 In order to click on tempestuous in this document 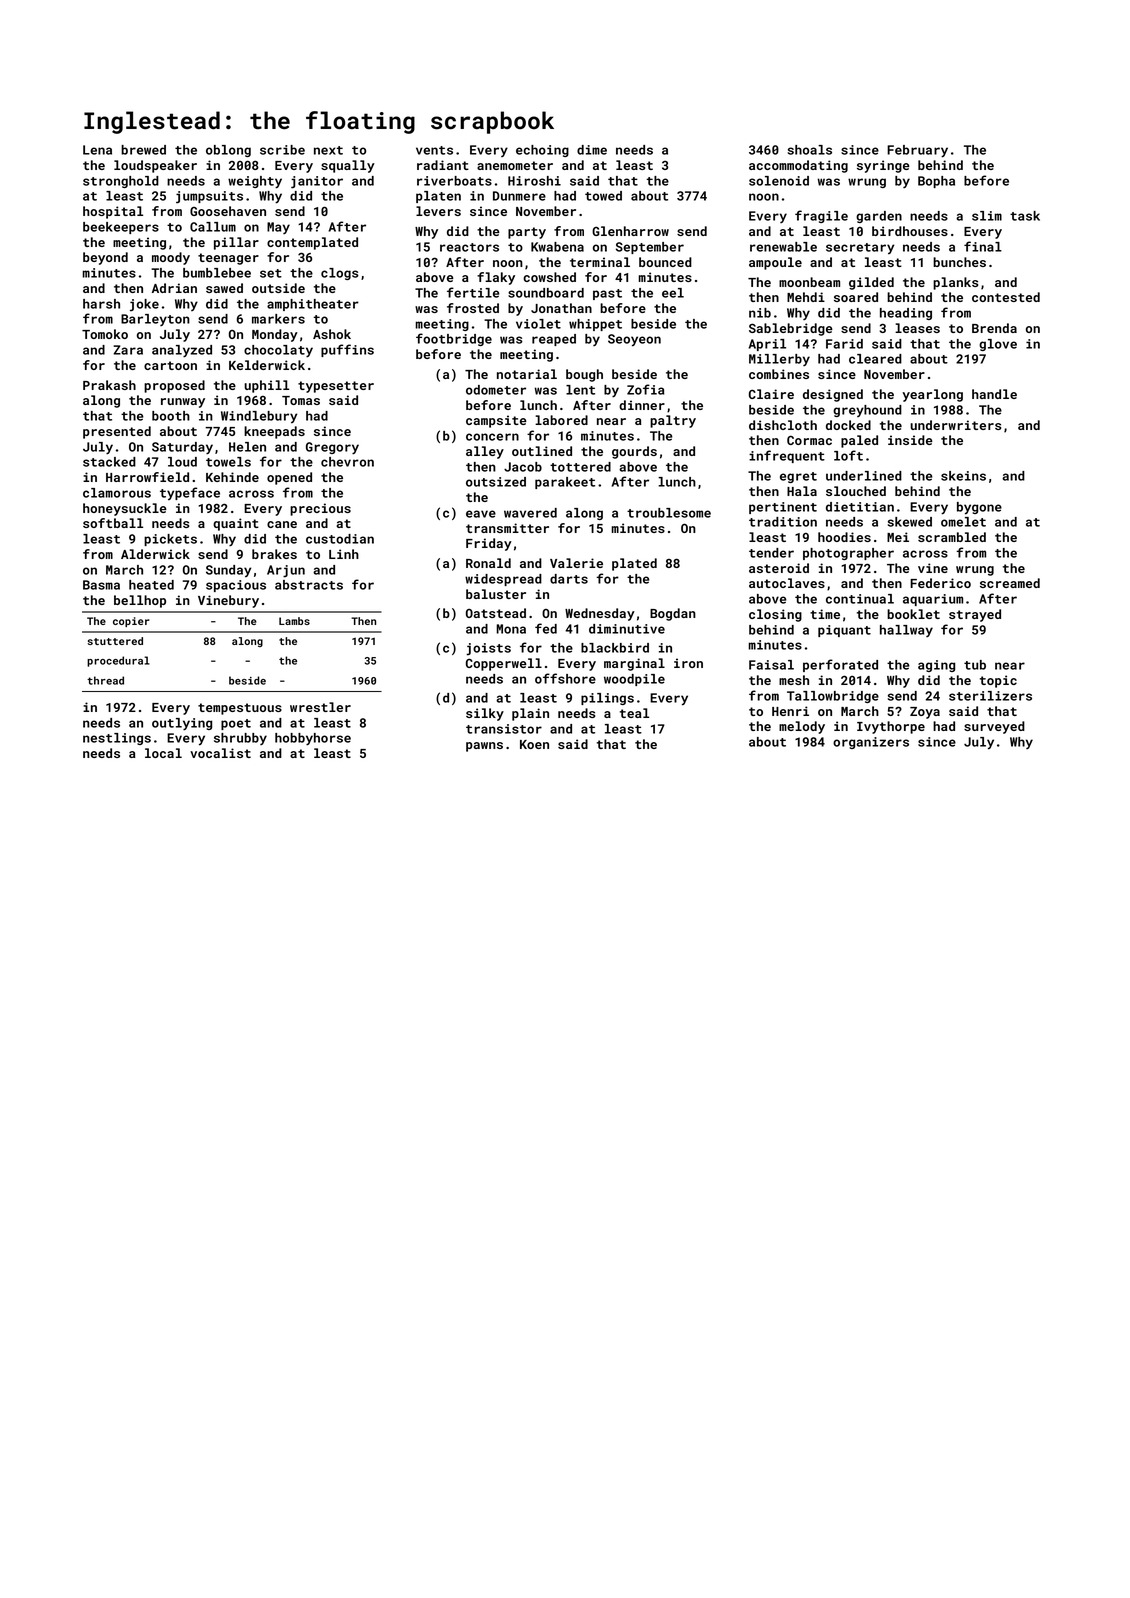, I will do `click(240, 709)`.
